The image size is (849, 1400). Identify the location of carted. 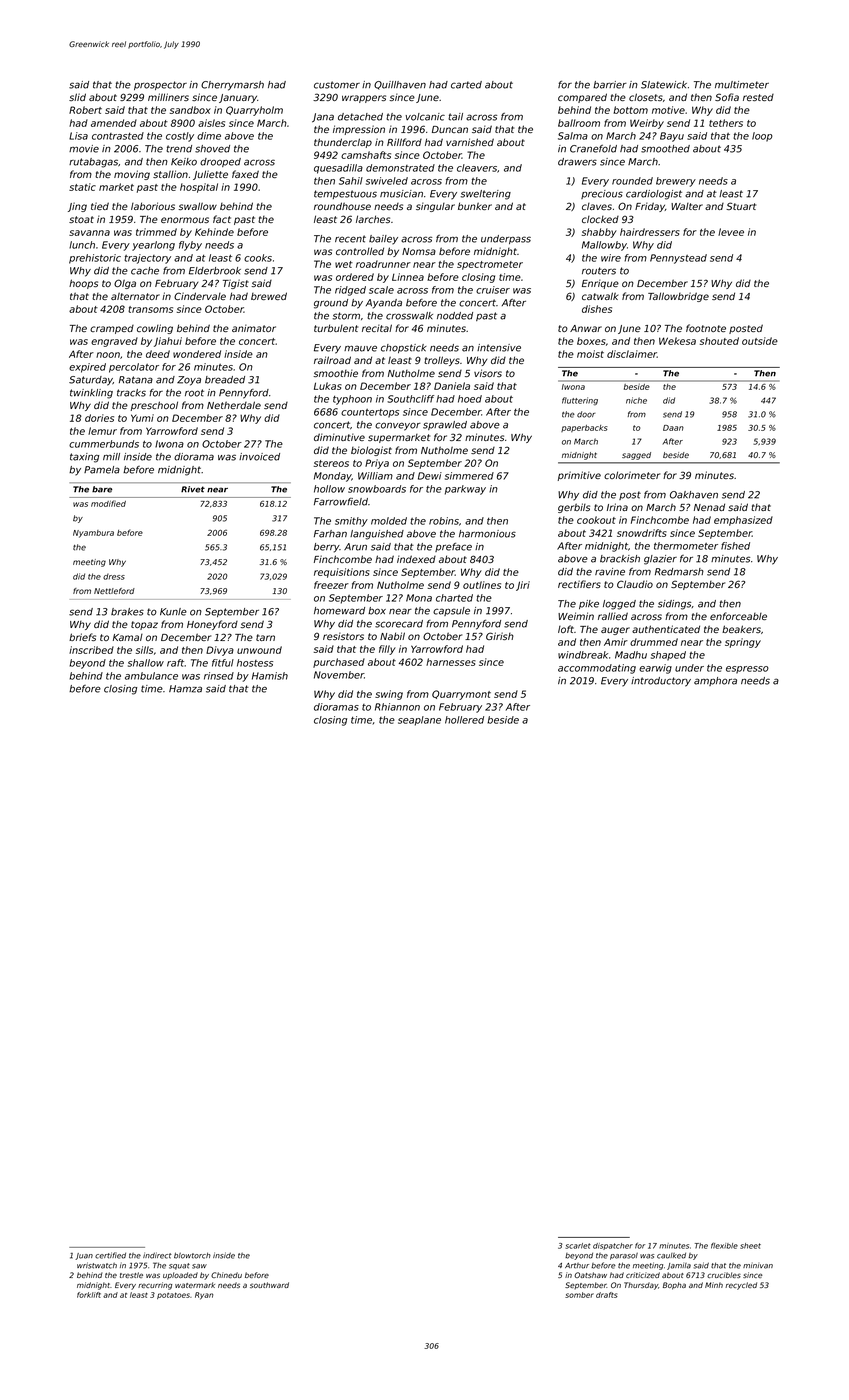
(466, 85).
